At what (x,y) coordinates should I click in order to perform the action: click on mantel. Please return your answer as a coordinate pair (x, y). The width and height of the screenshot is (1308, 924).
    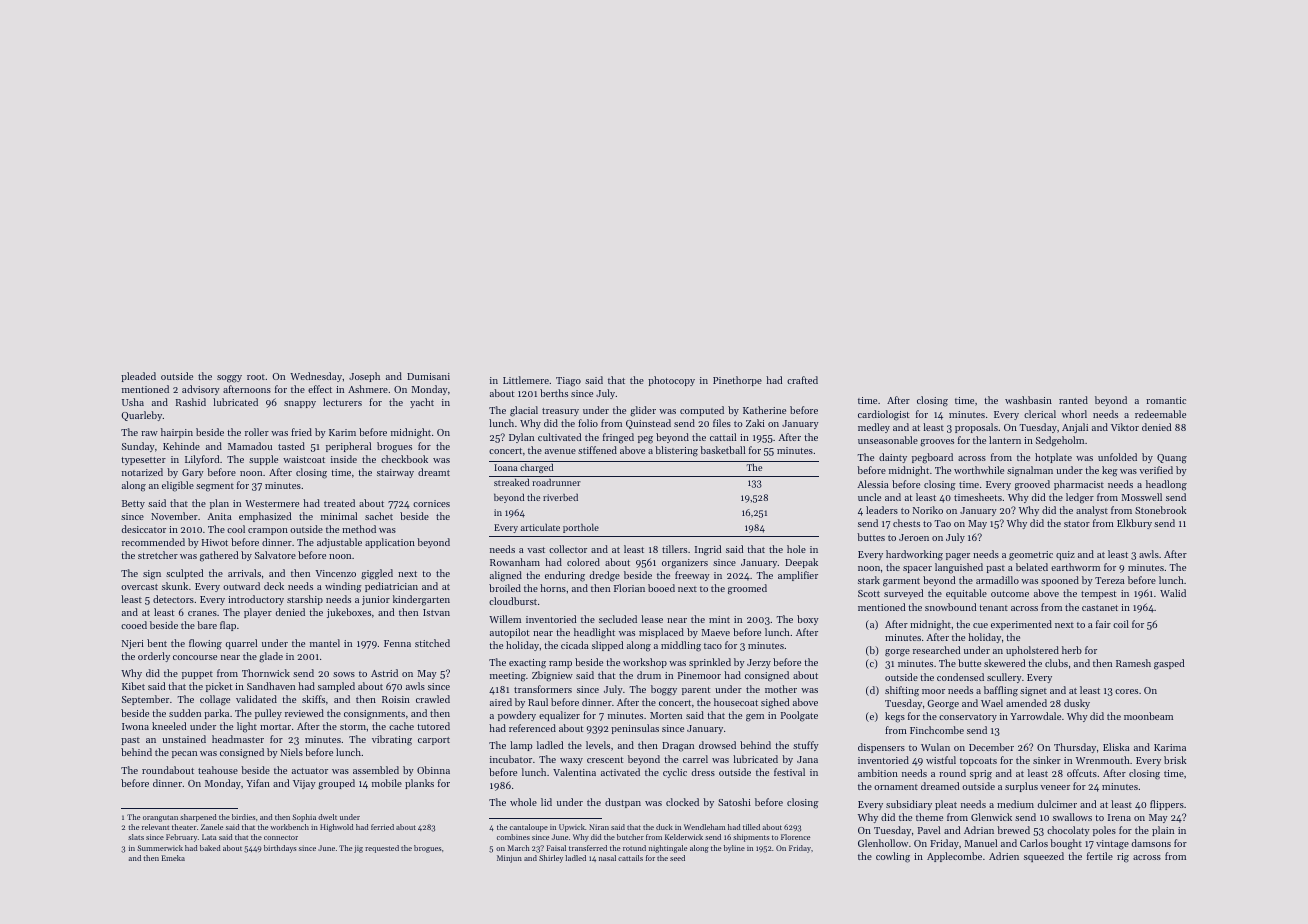
    Looking at the image, I should click on (325, 643).
